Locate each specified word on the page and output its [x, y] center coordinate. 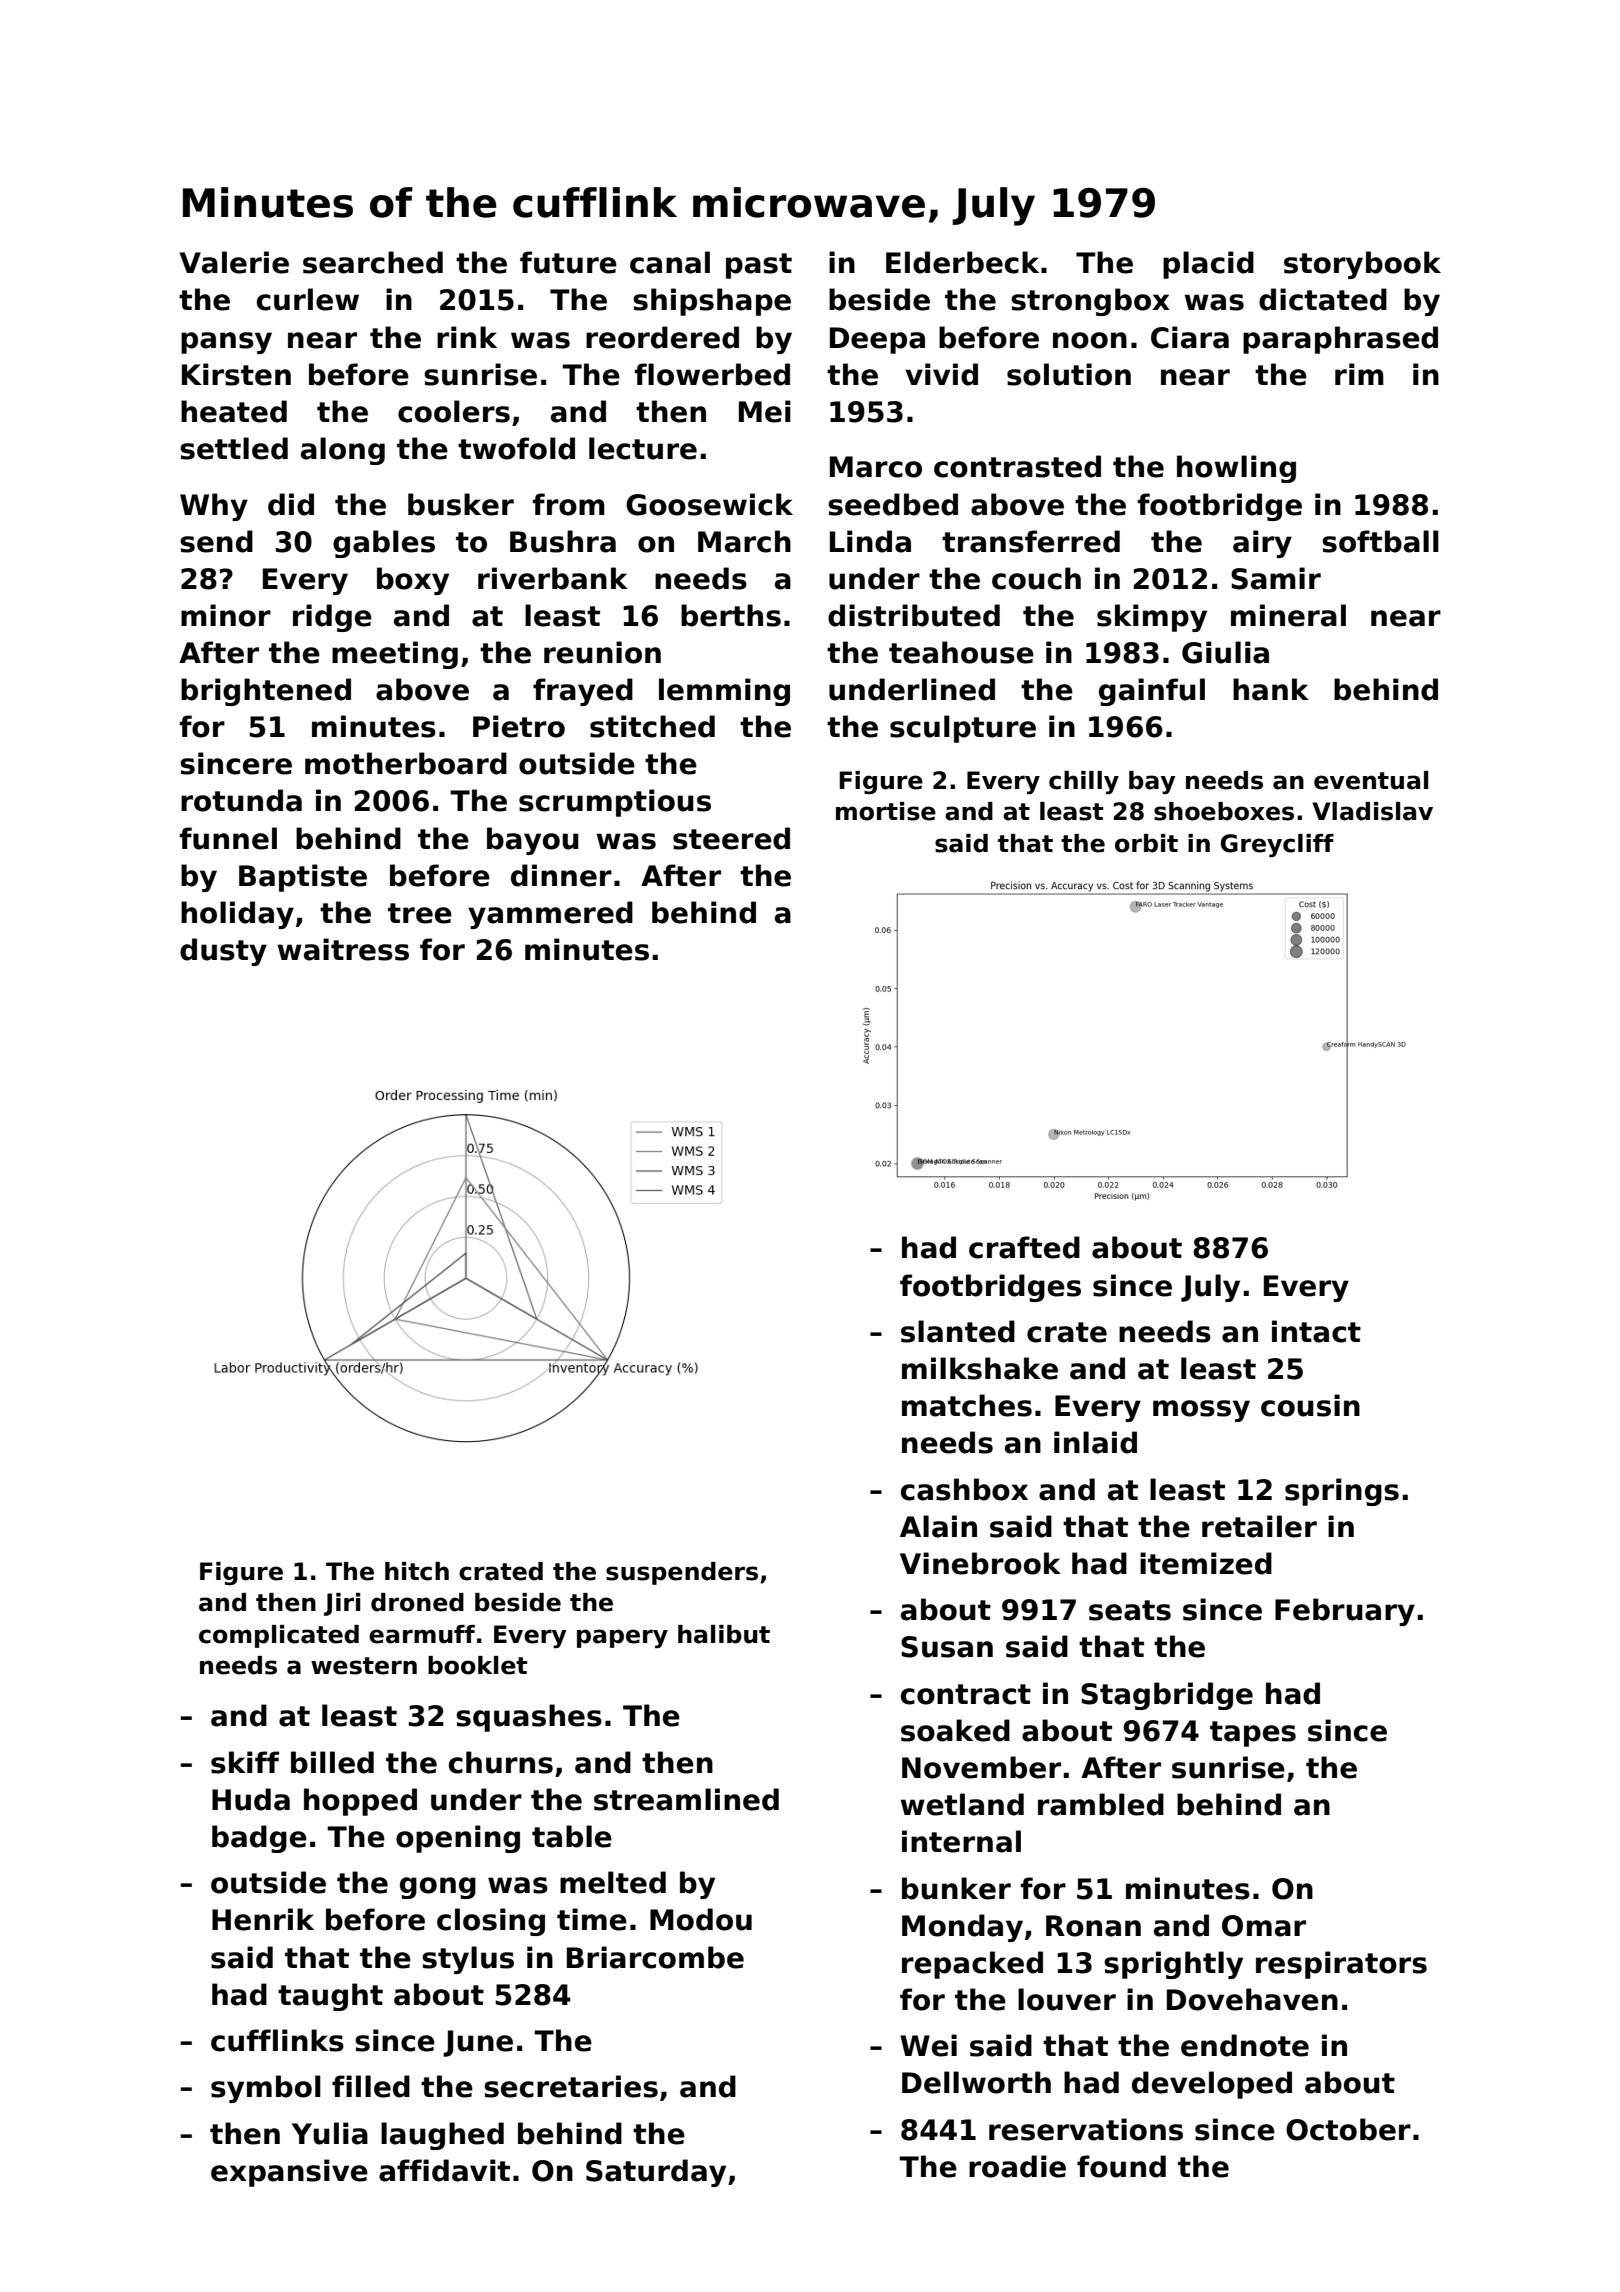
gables [384, 544]
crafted [1024, 1247]
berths [731, 615]
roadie [1017, 2166]
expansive [289, 2173]
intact [1316, 1331]
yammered [550, 915]
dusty [223, 952]
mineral [1288, 615]
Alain [938, 1526]
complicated [279, 1636]
